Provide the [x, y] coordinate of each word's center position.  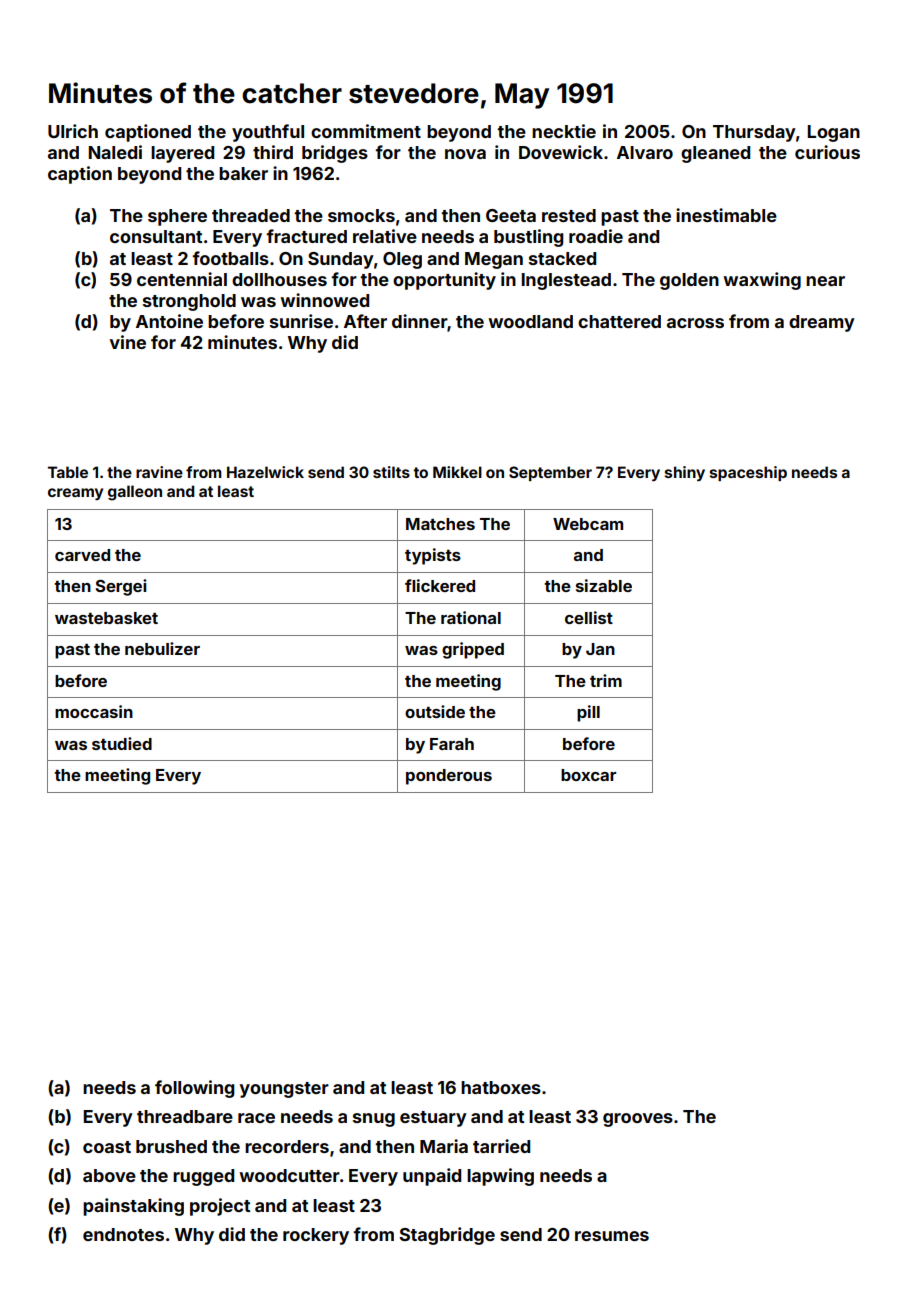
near [825, 281]
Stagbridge [447, 1236]
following [194, 1089]
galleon [135, 493]
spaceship [748, 473]
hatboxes [501, 1087]
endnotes [123, 1234]
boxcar [588, 775]
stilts [391, 472]
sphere [177, 217]
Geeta [511, 215]
